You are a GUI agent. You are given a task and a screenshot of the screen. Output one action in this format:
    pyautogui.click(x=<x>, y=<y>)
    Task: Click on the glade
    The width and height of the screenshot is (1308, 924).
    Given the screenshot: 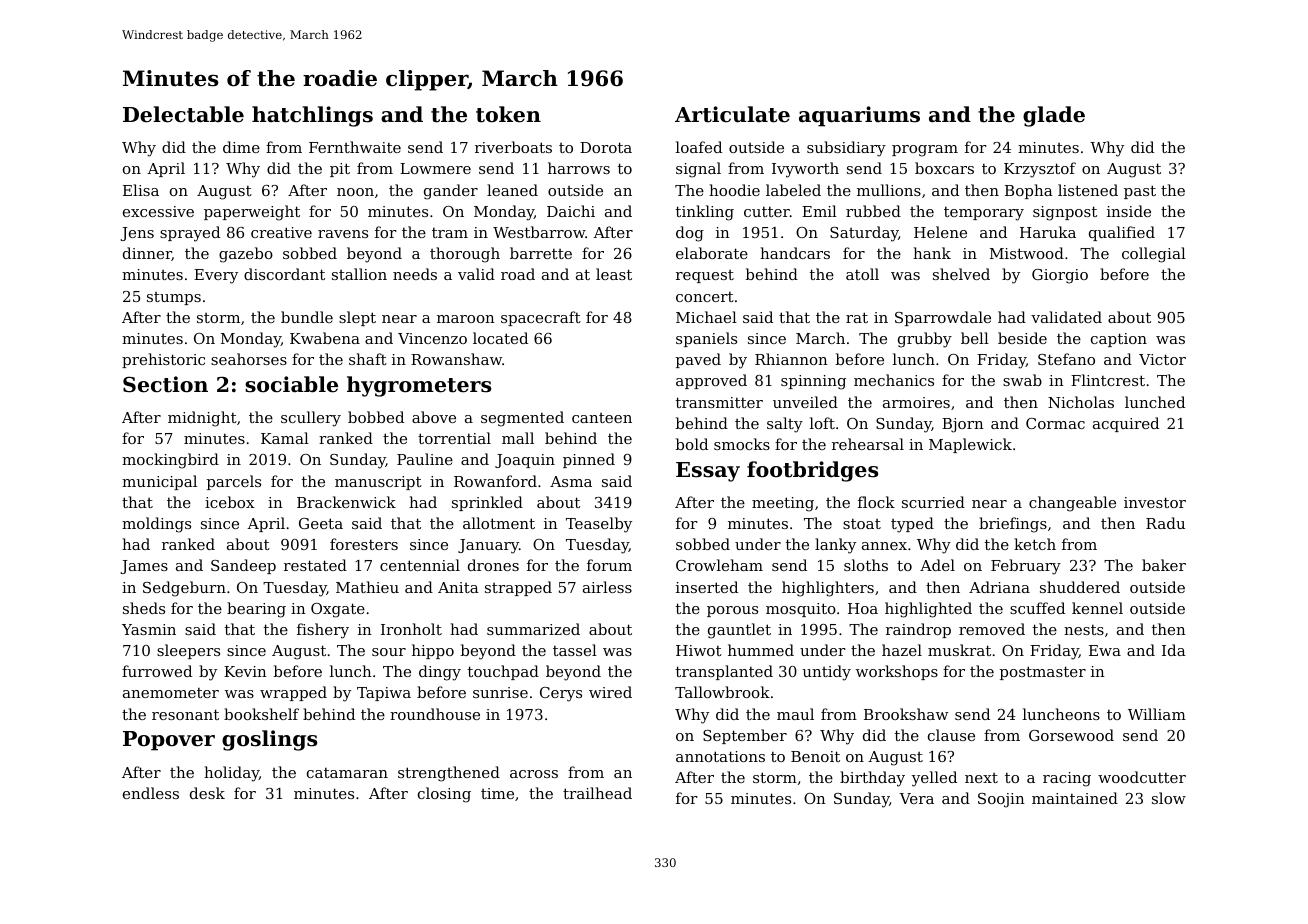 What is the action you would take?
    pyautogui.click(x=1054, y=116)
